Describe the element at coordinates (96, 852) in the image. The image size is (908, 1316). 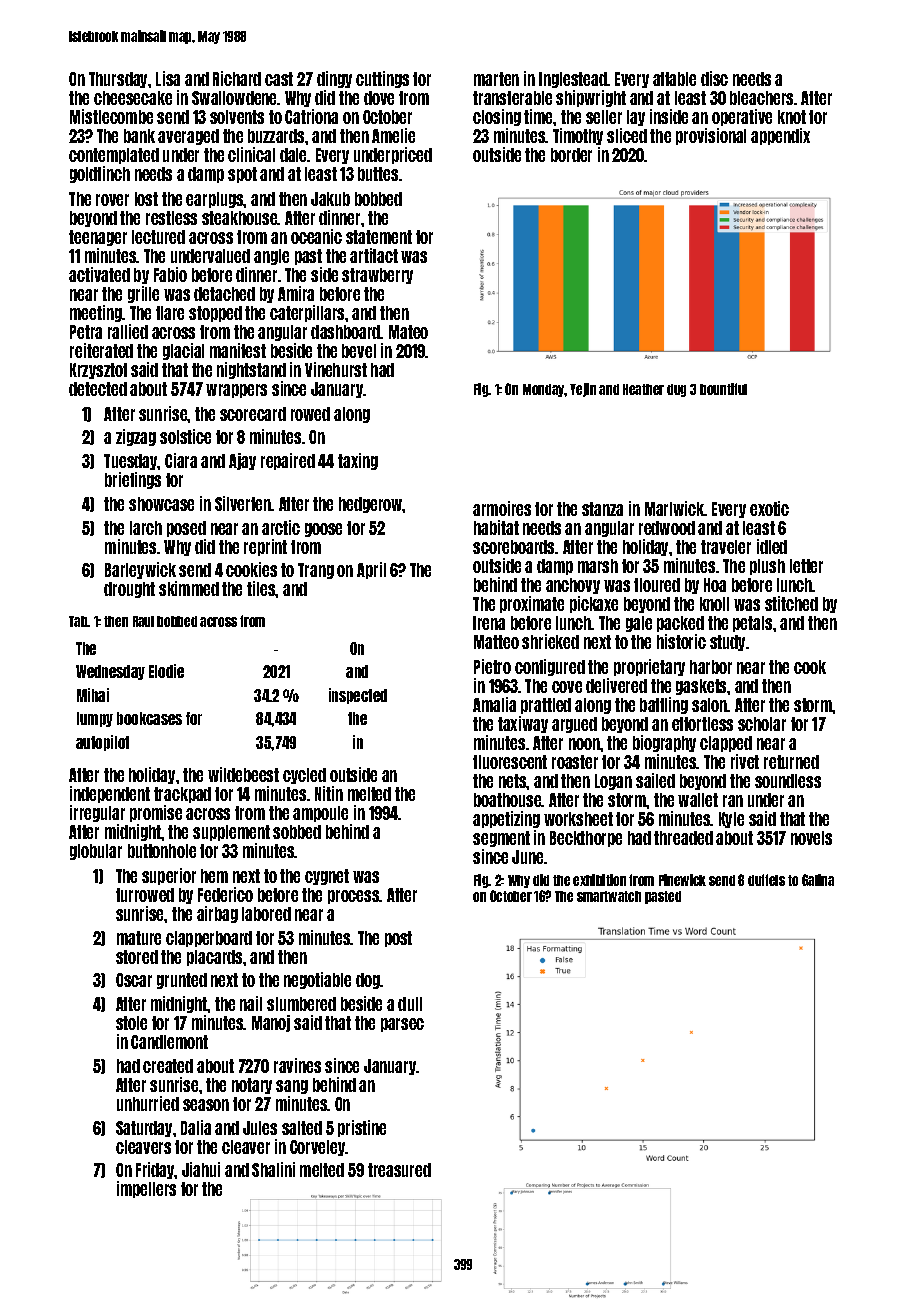
I see `globular` at that location.
